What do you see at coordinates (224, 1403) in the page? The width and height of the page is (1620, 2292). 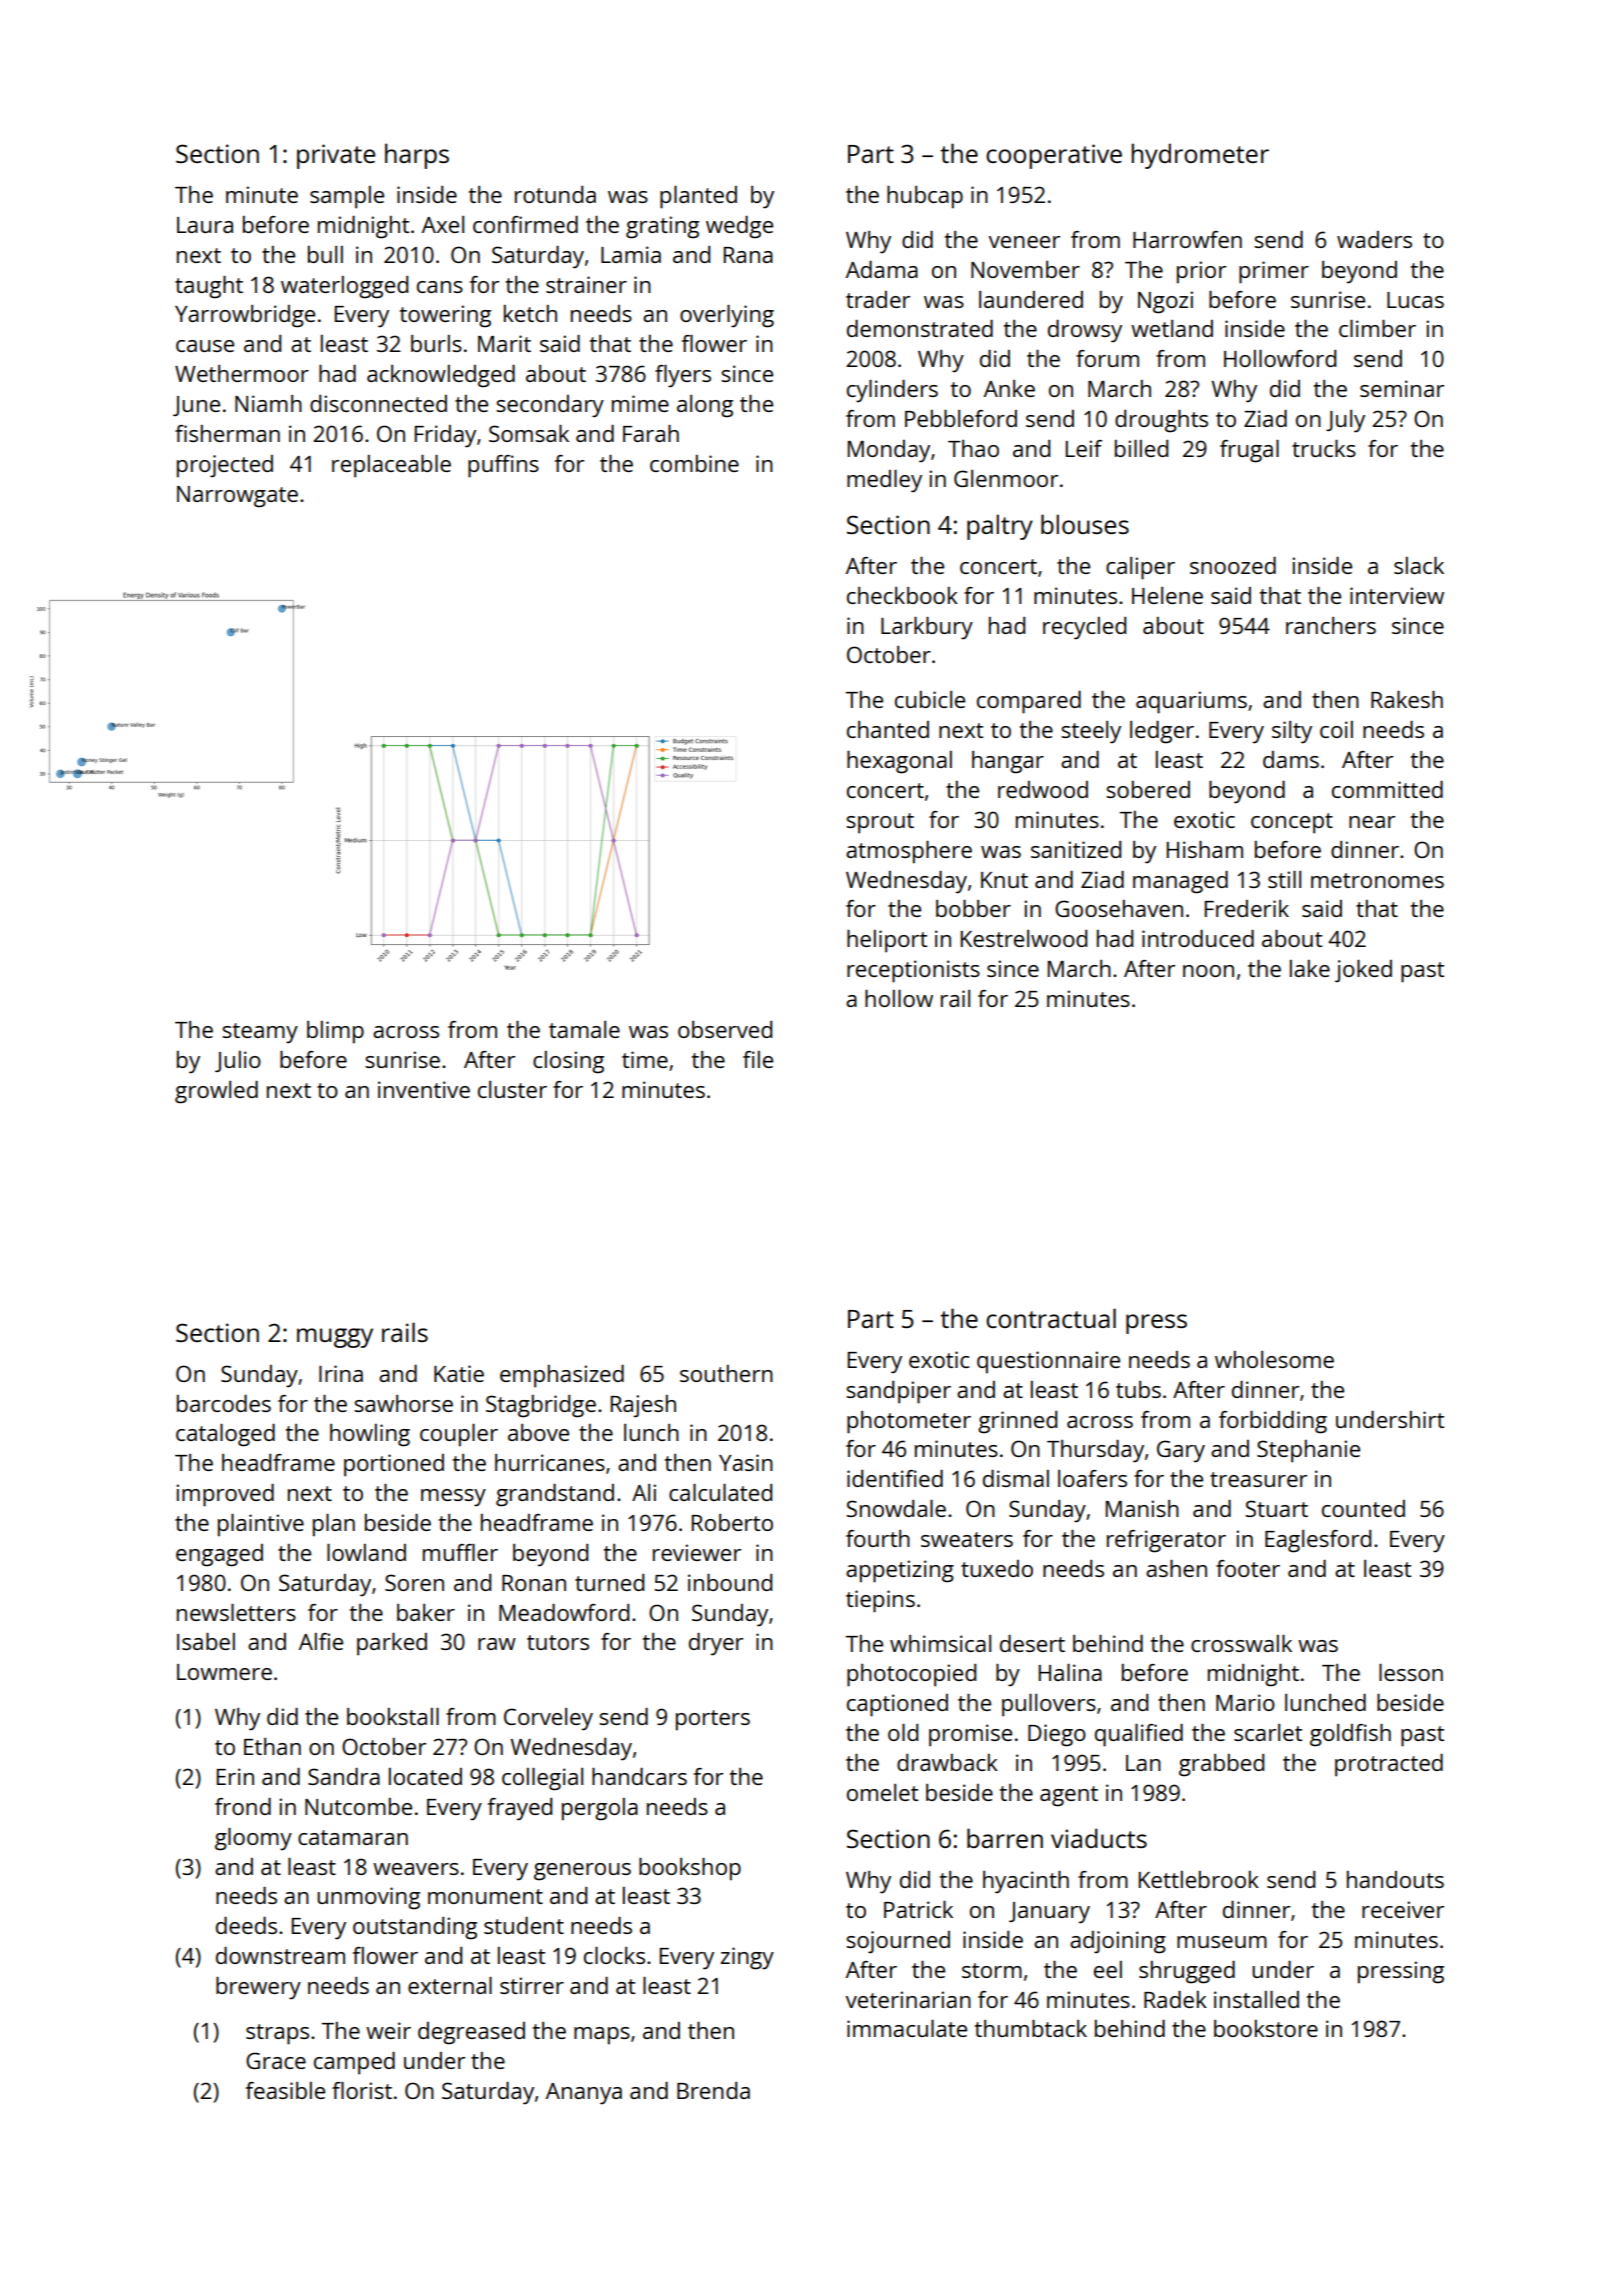 I see `barcodes` at bounding box center [224, 1403].
